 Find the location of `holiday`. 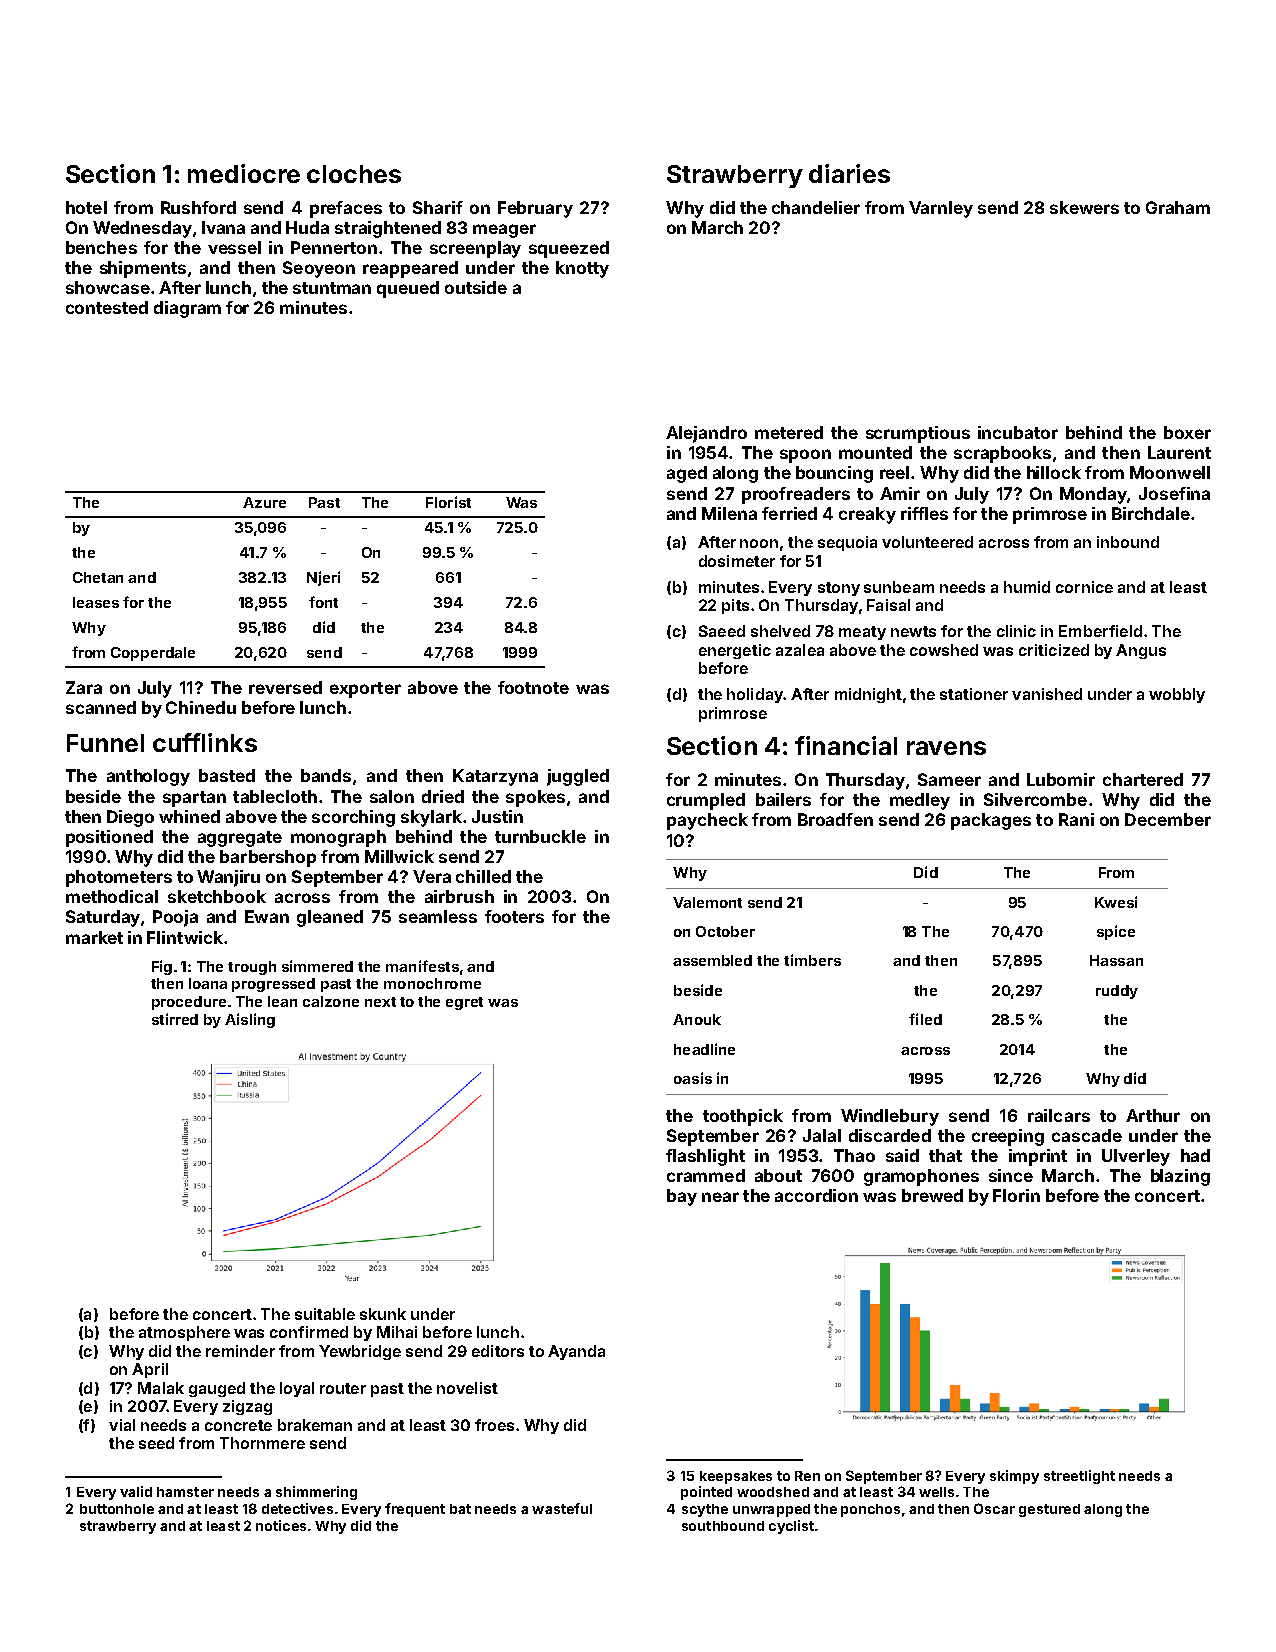

holiday is located at coordinates (755, 695).
